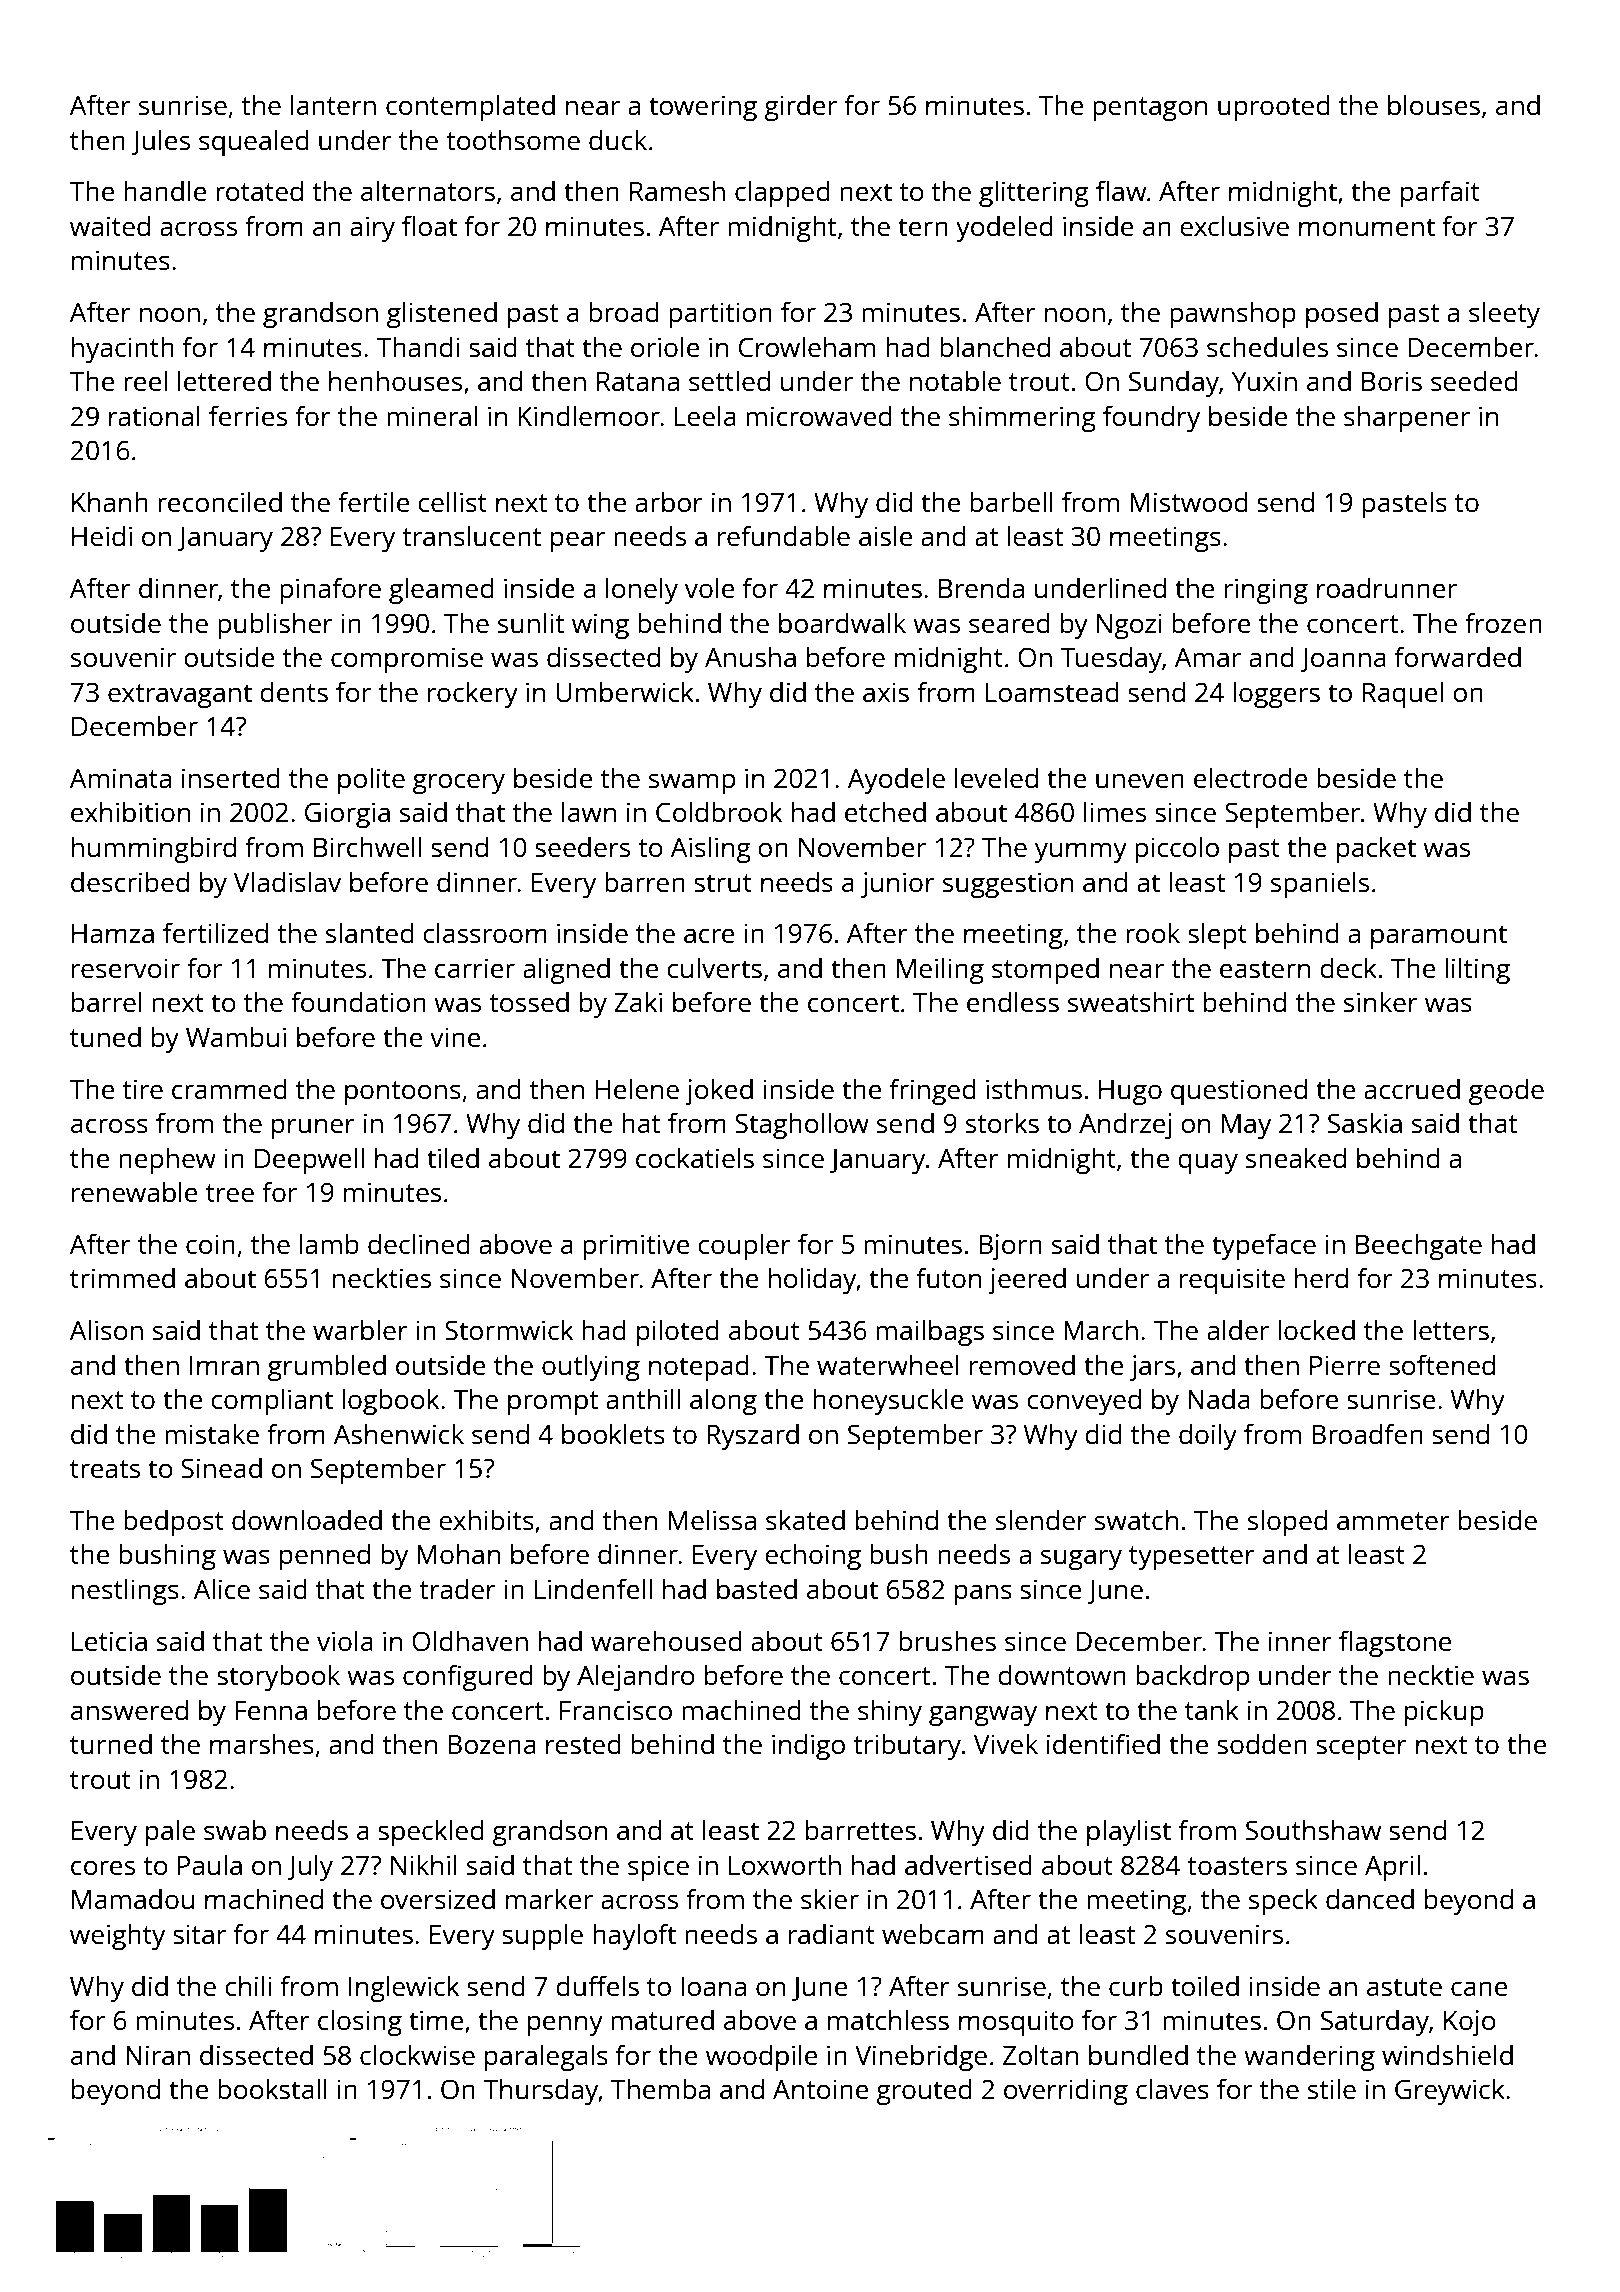 This document has width=1620, height=2292. I want to click on duck, so click(618, 139).
